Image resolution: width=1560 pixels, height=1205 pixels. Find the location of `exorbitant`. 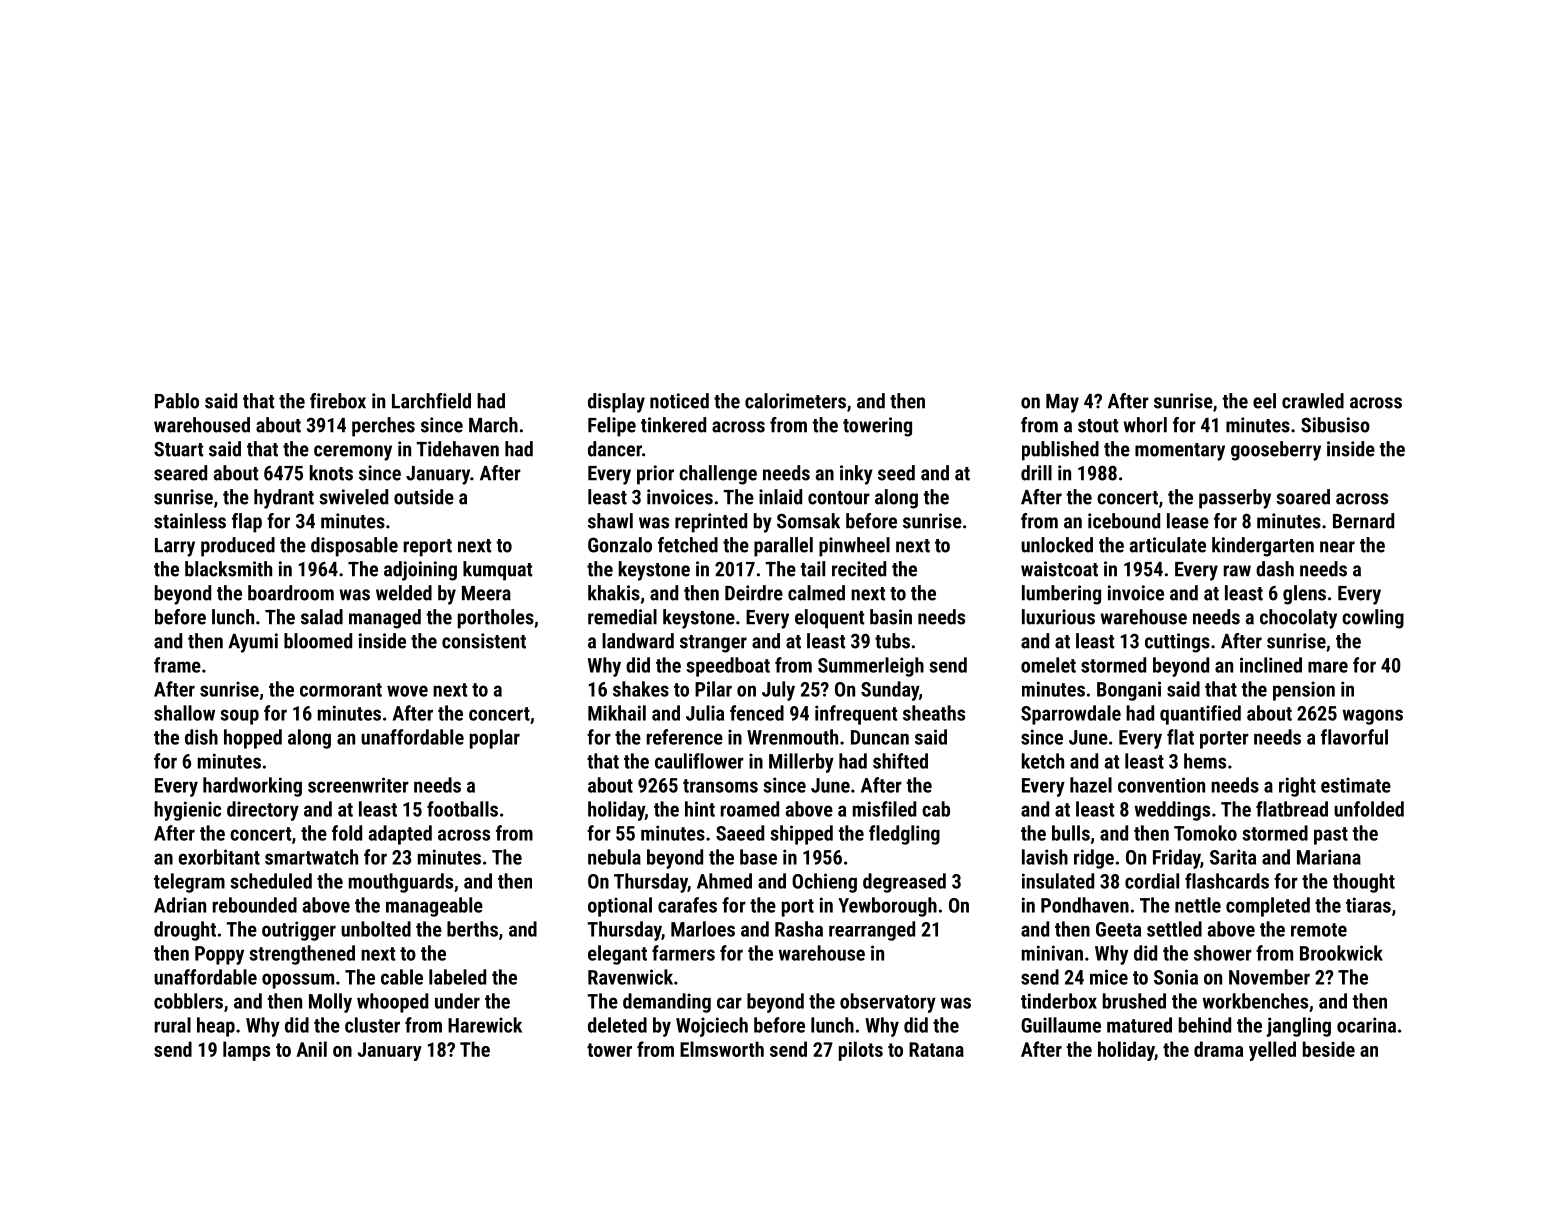

exorbitant is located at coordinates (219, 857).
